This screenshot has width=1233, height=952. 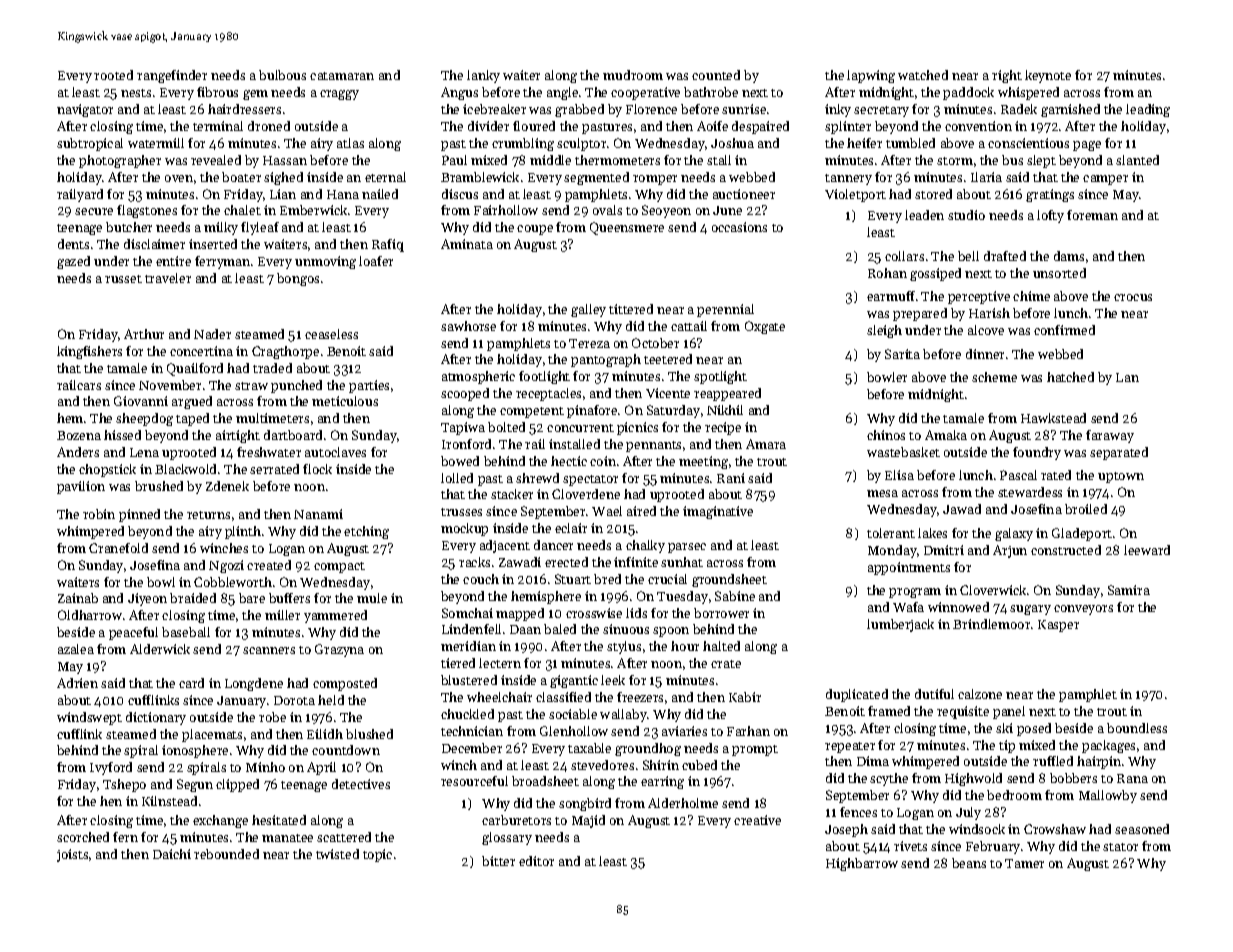 What do you see at coordinates (254, 684) in the screenshot?
I see `Longdene` at bounding box center [254, 684].
